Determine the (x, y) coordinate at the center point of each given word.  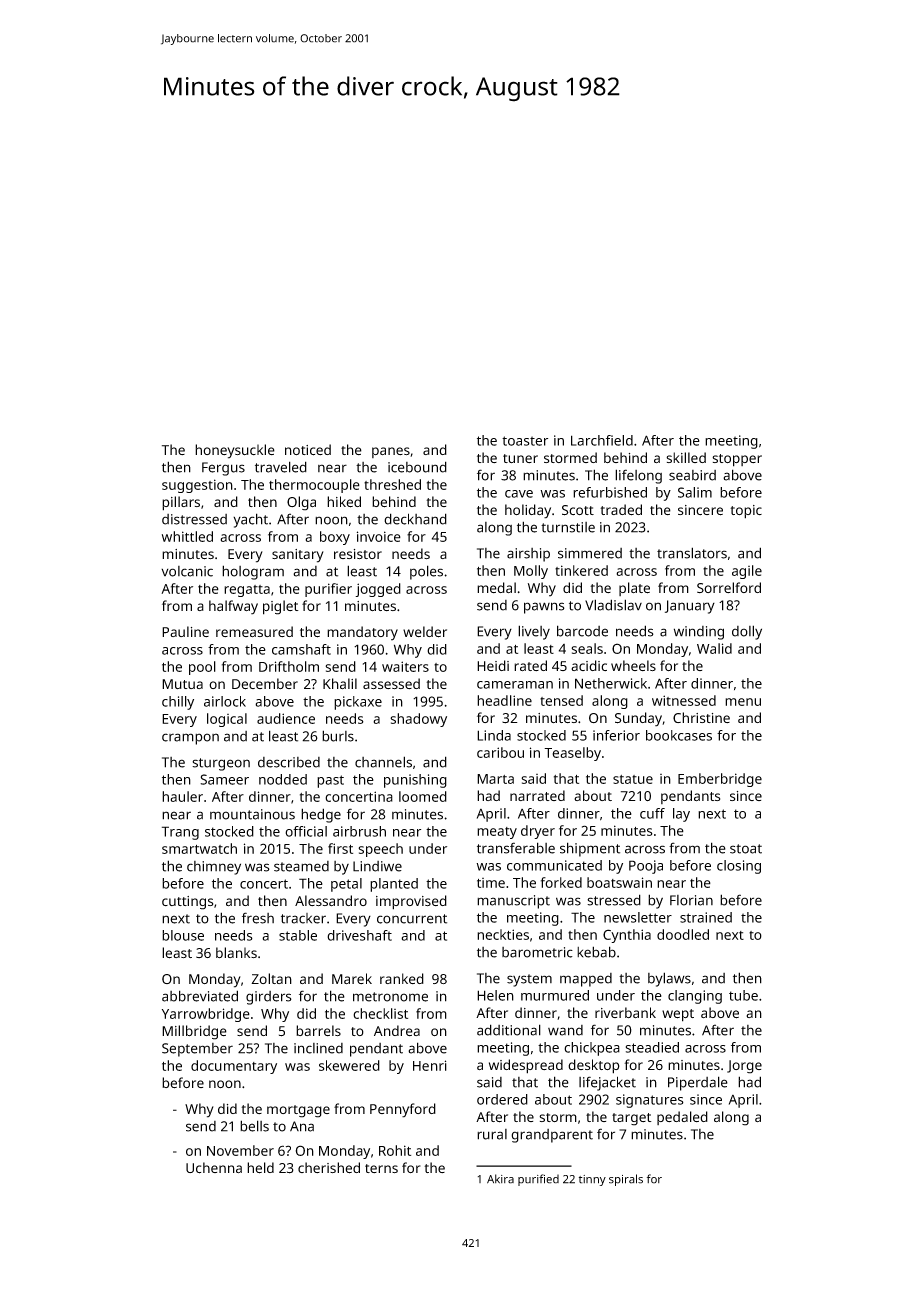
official (306, 831)
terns (381, 1168)
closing (739, 867)
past (330, 781)
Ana (302, 1126)
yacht (250, 520)
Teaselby (572, 754)
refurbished (610, 492)
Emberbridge (720, 780)
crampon (190, 739)
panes (391, 452)
